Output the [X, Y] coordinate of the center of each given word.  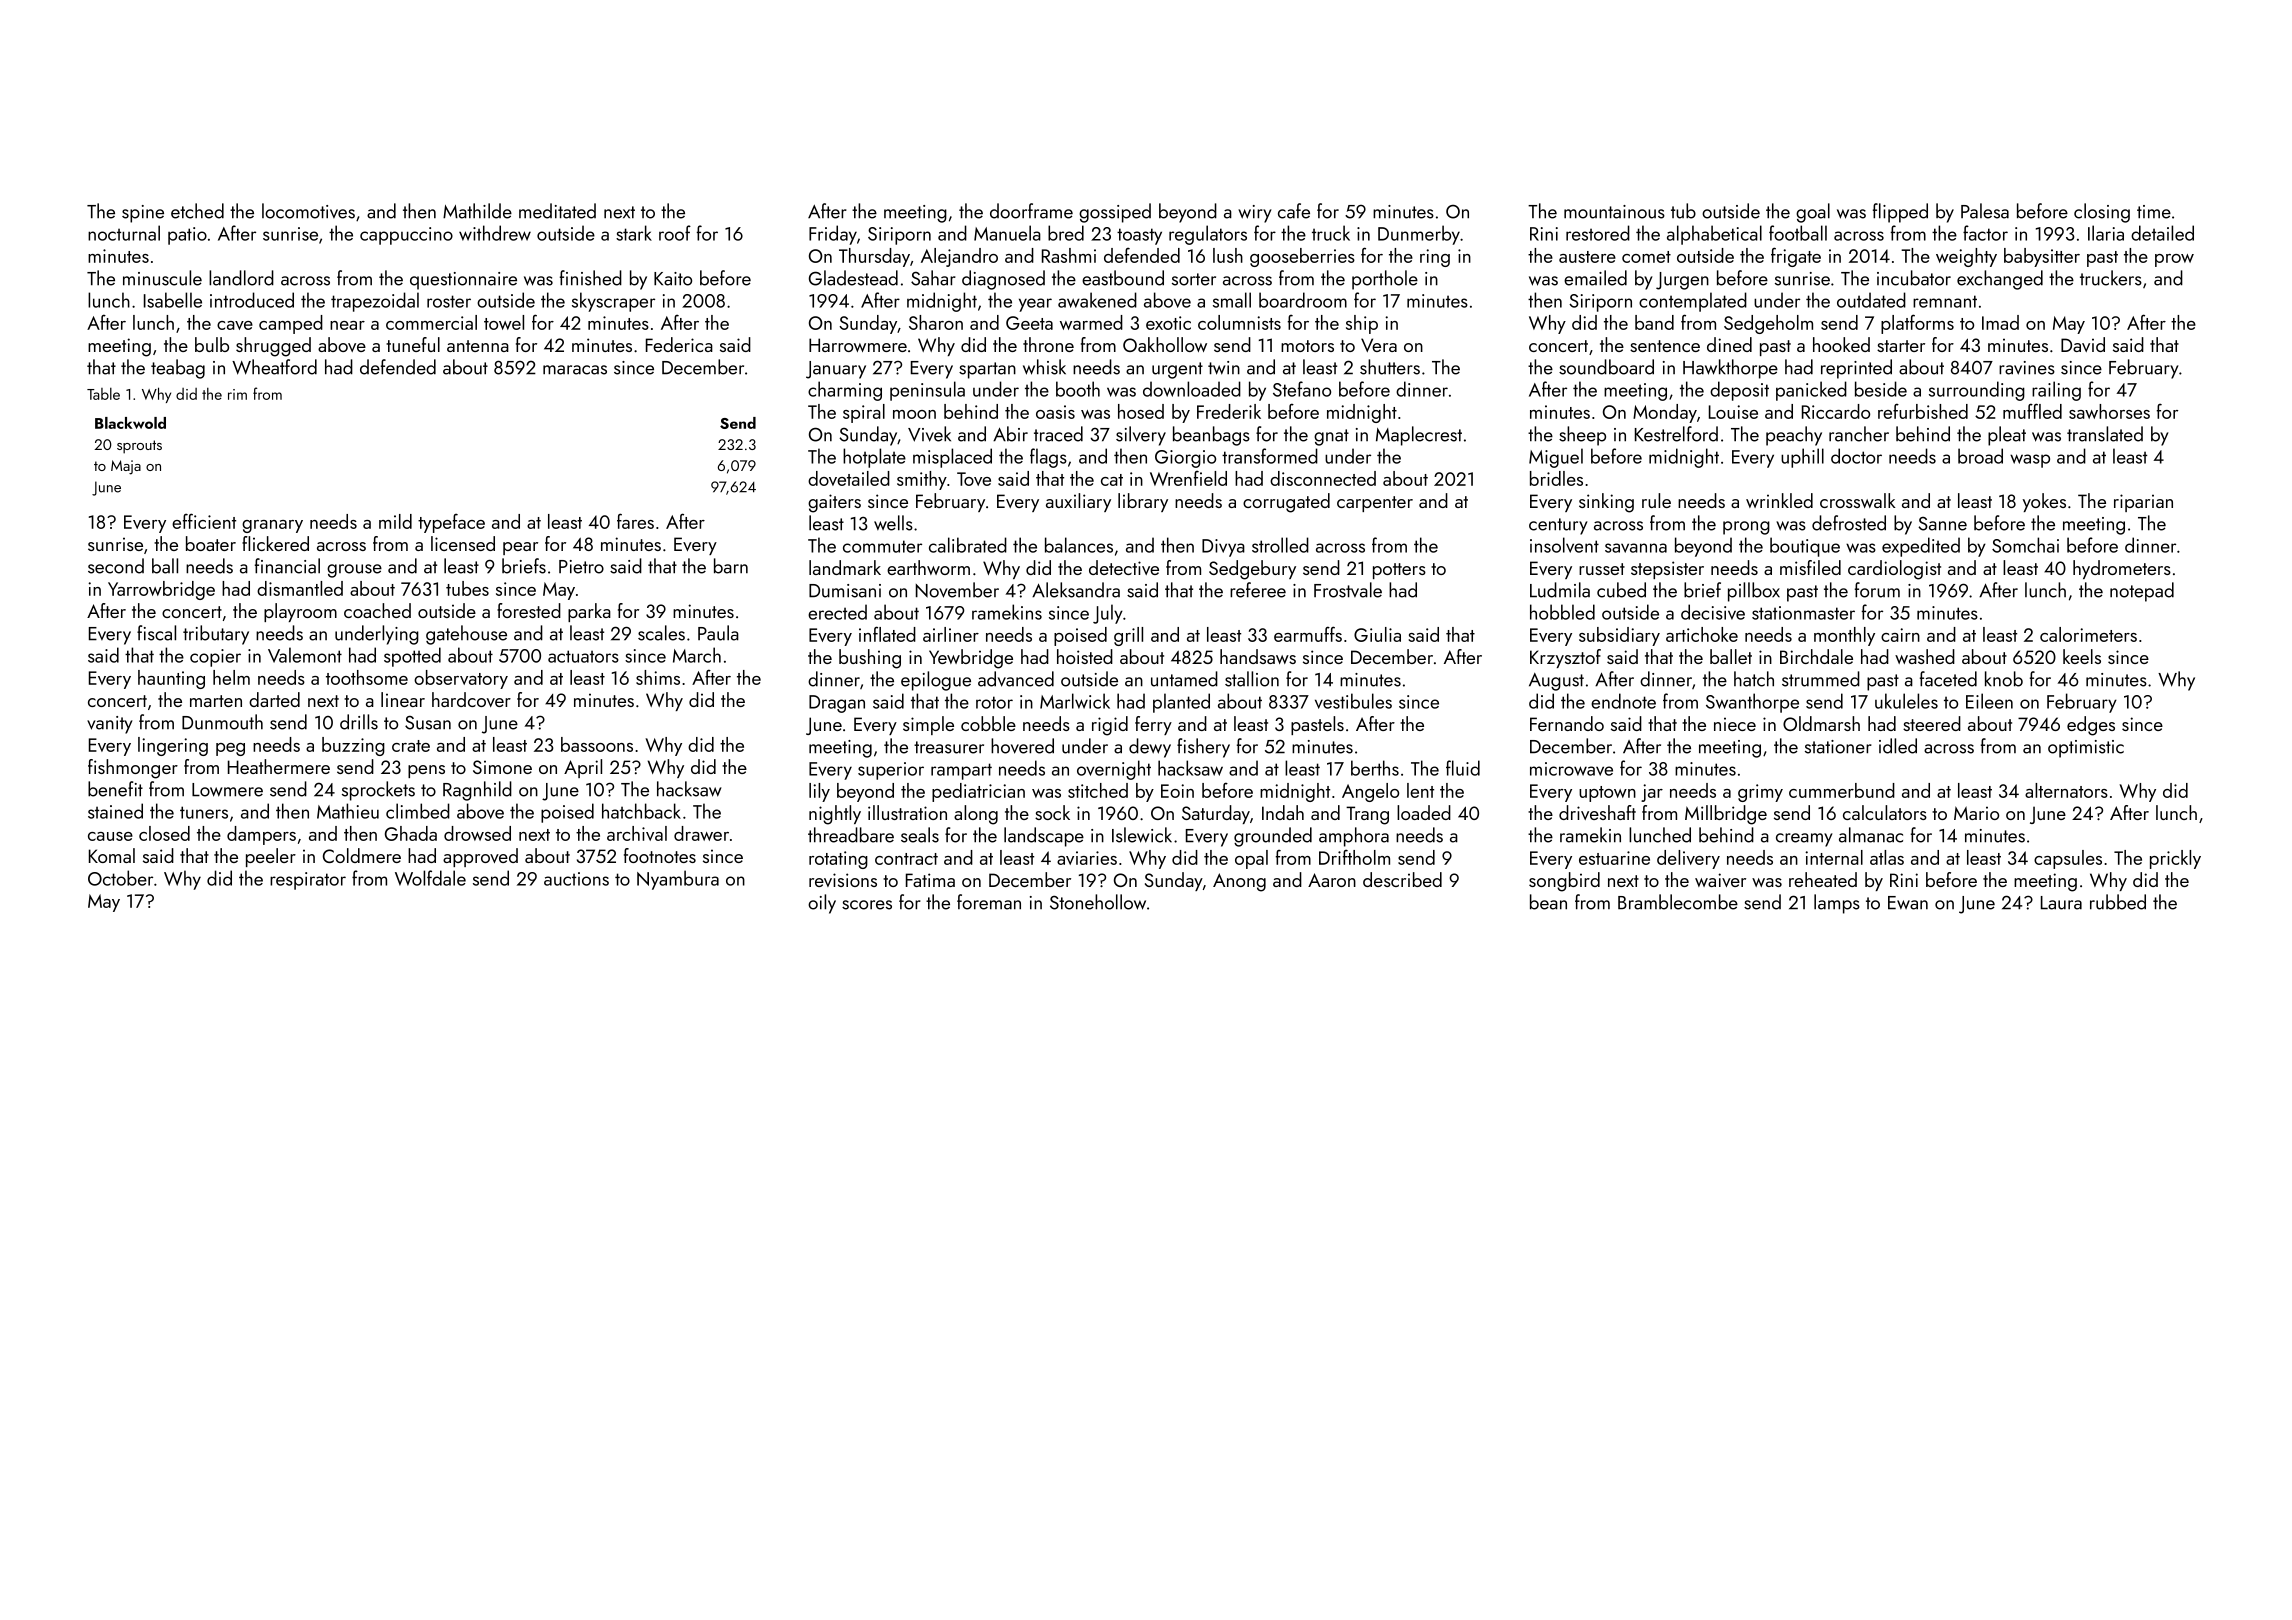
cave [235, 325]
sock [1052, 812]
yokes [2044, 502]
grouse [354, 571]
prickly [2175, 859]
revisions [843, 880]
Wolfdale [430, 878]
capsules [2068, 859]
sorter [1194, 279]
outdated [1871, 300]
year [1035, 305]
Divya [1223, 548]
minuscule [162, 278]
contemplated [1693, 302]
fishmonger [133, 769]
